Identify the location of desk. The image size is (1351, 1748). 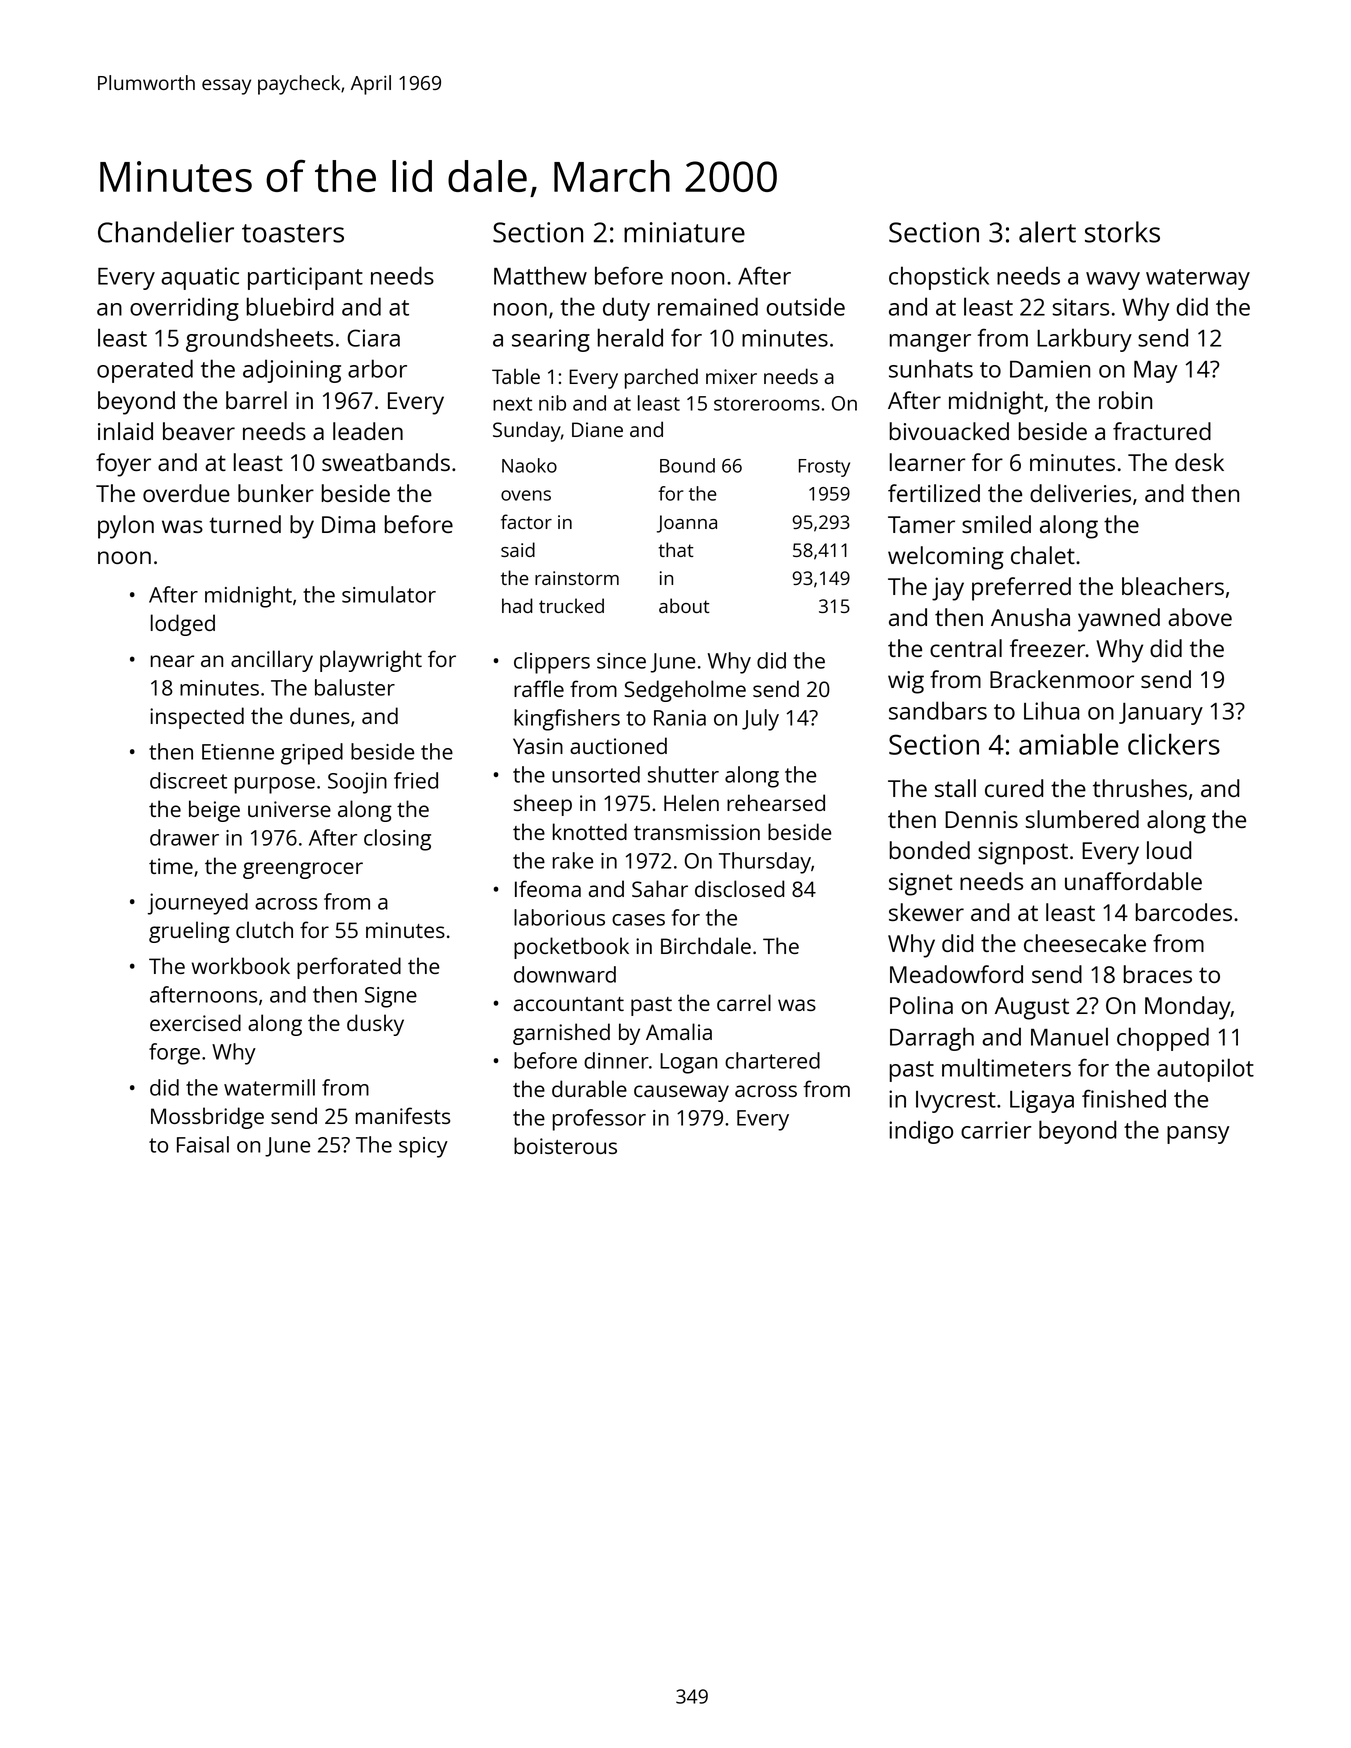
(1199, 462).
